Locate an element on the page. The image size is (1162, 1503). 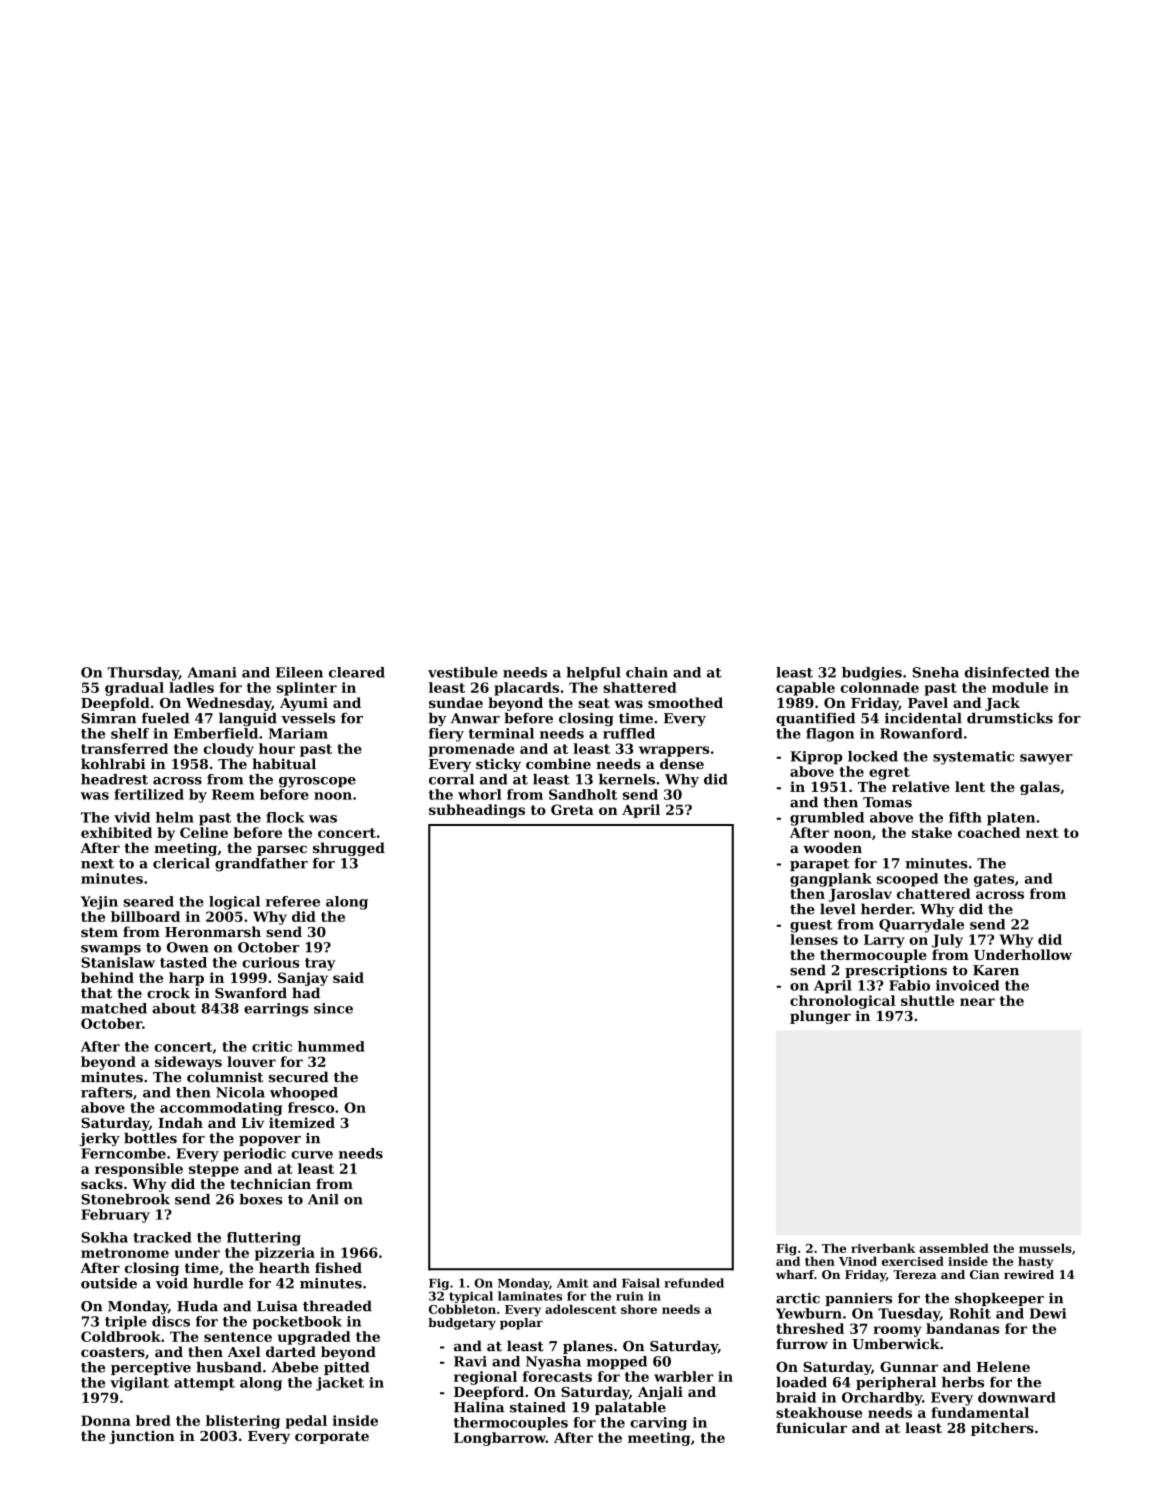
module is located at coordinates (1020, 687).
